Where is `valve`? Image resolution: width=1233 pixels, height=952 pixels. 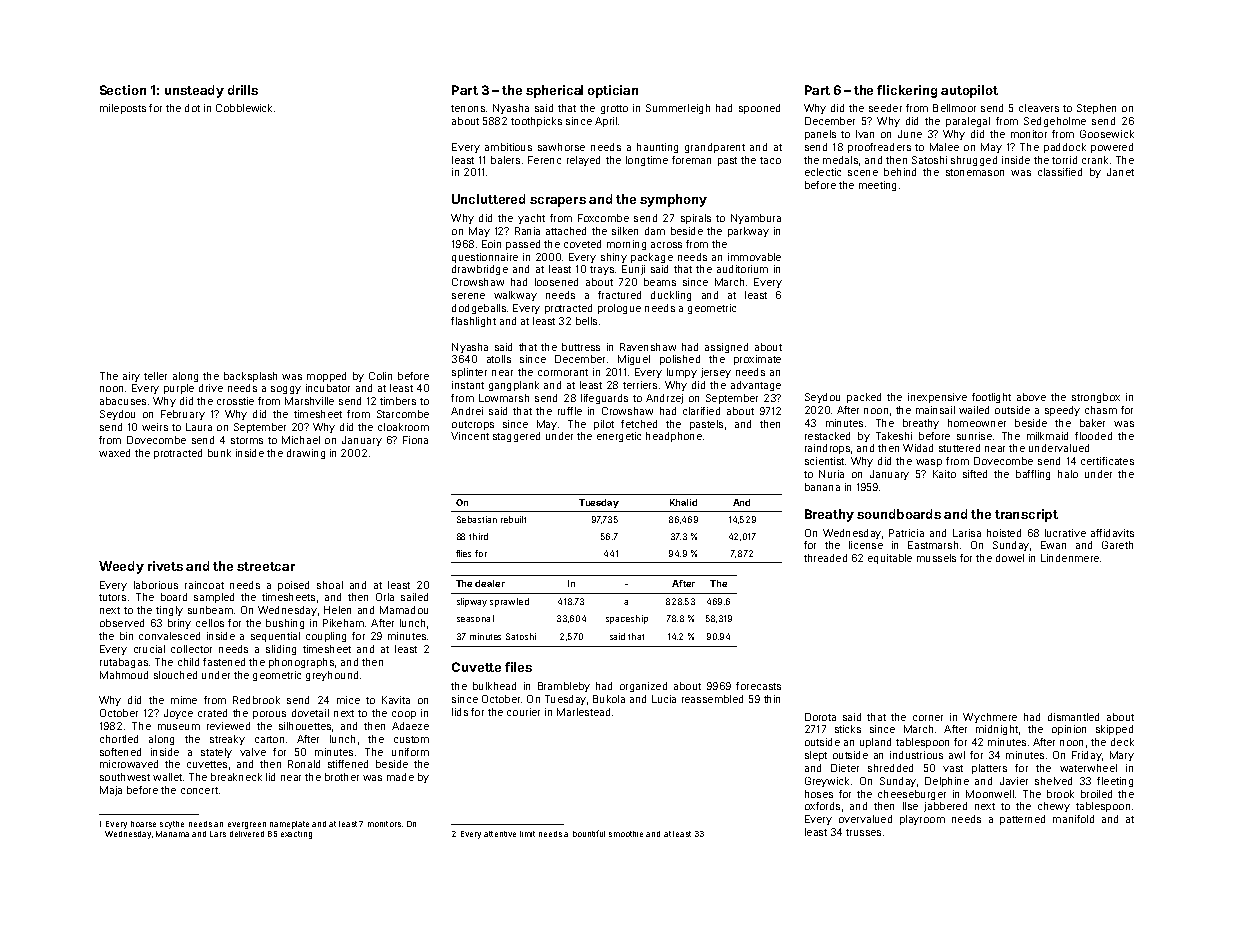
valve is located at coordinates (253, 752).
